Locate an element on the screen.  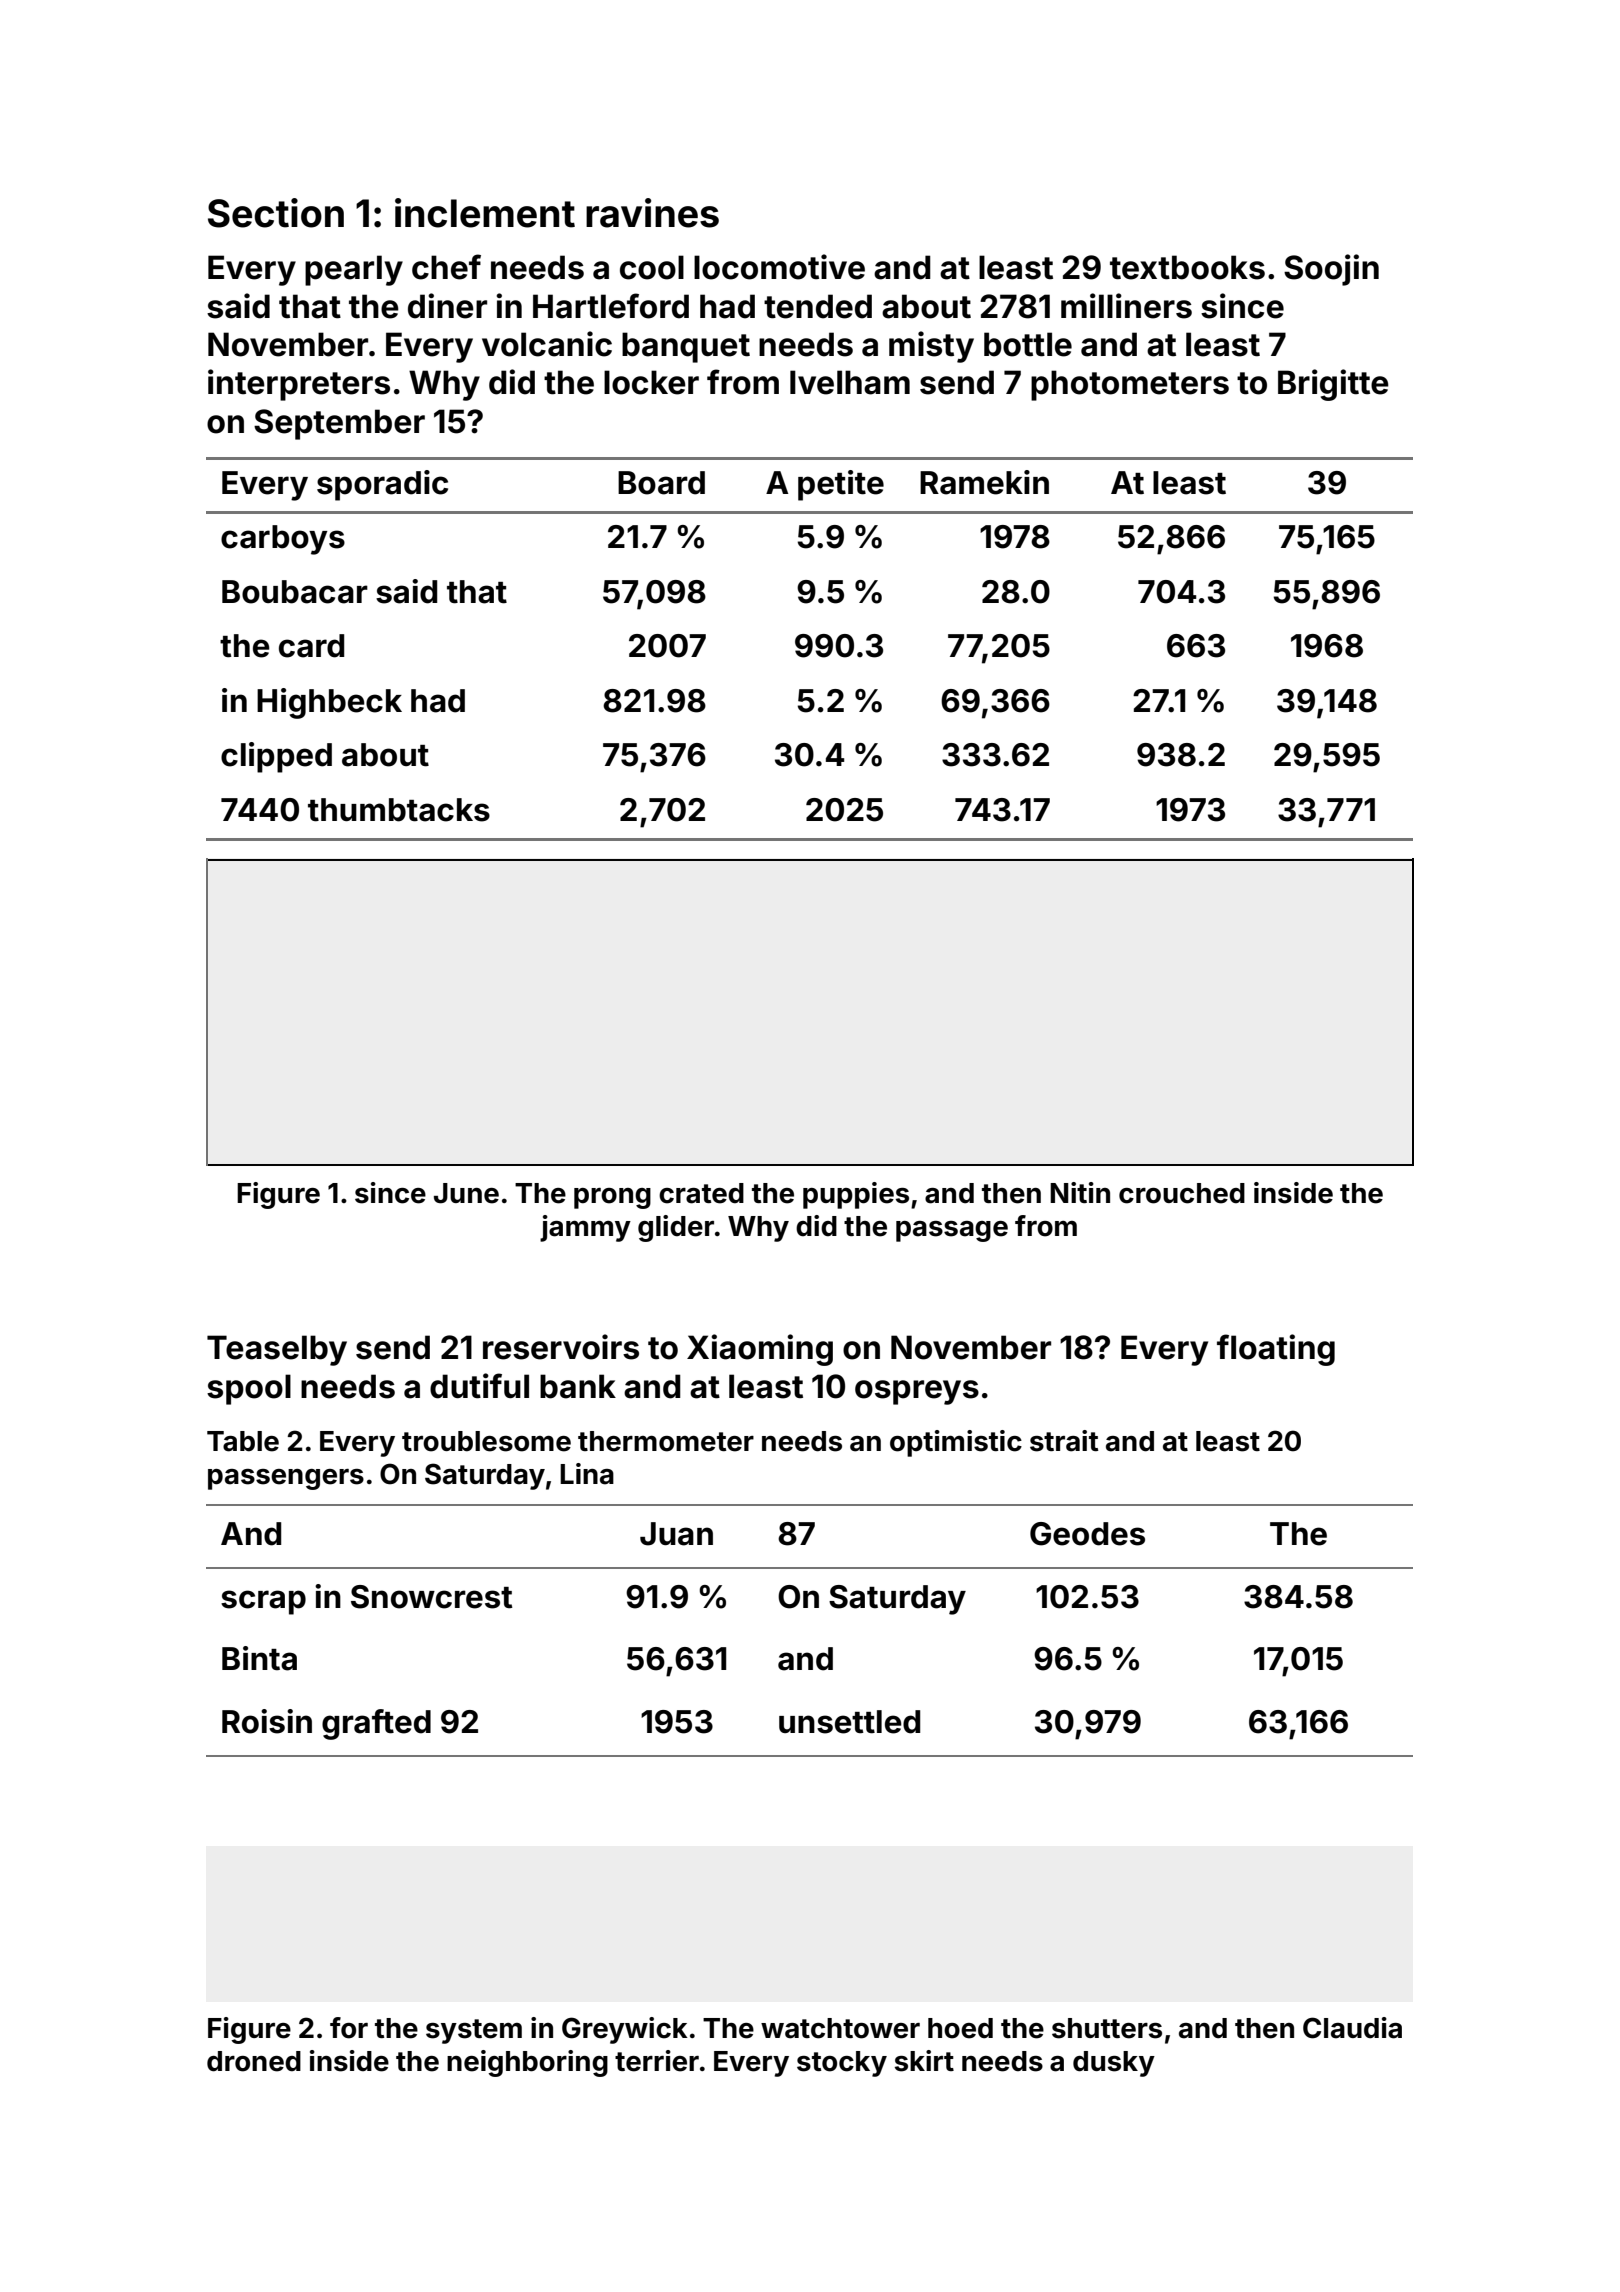
Teaselby is located at coordinates (277, 1350).
